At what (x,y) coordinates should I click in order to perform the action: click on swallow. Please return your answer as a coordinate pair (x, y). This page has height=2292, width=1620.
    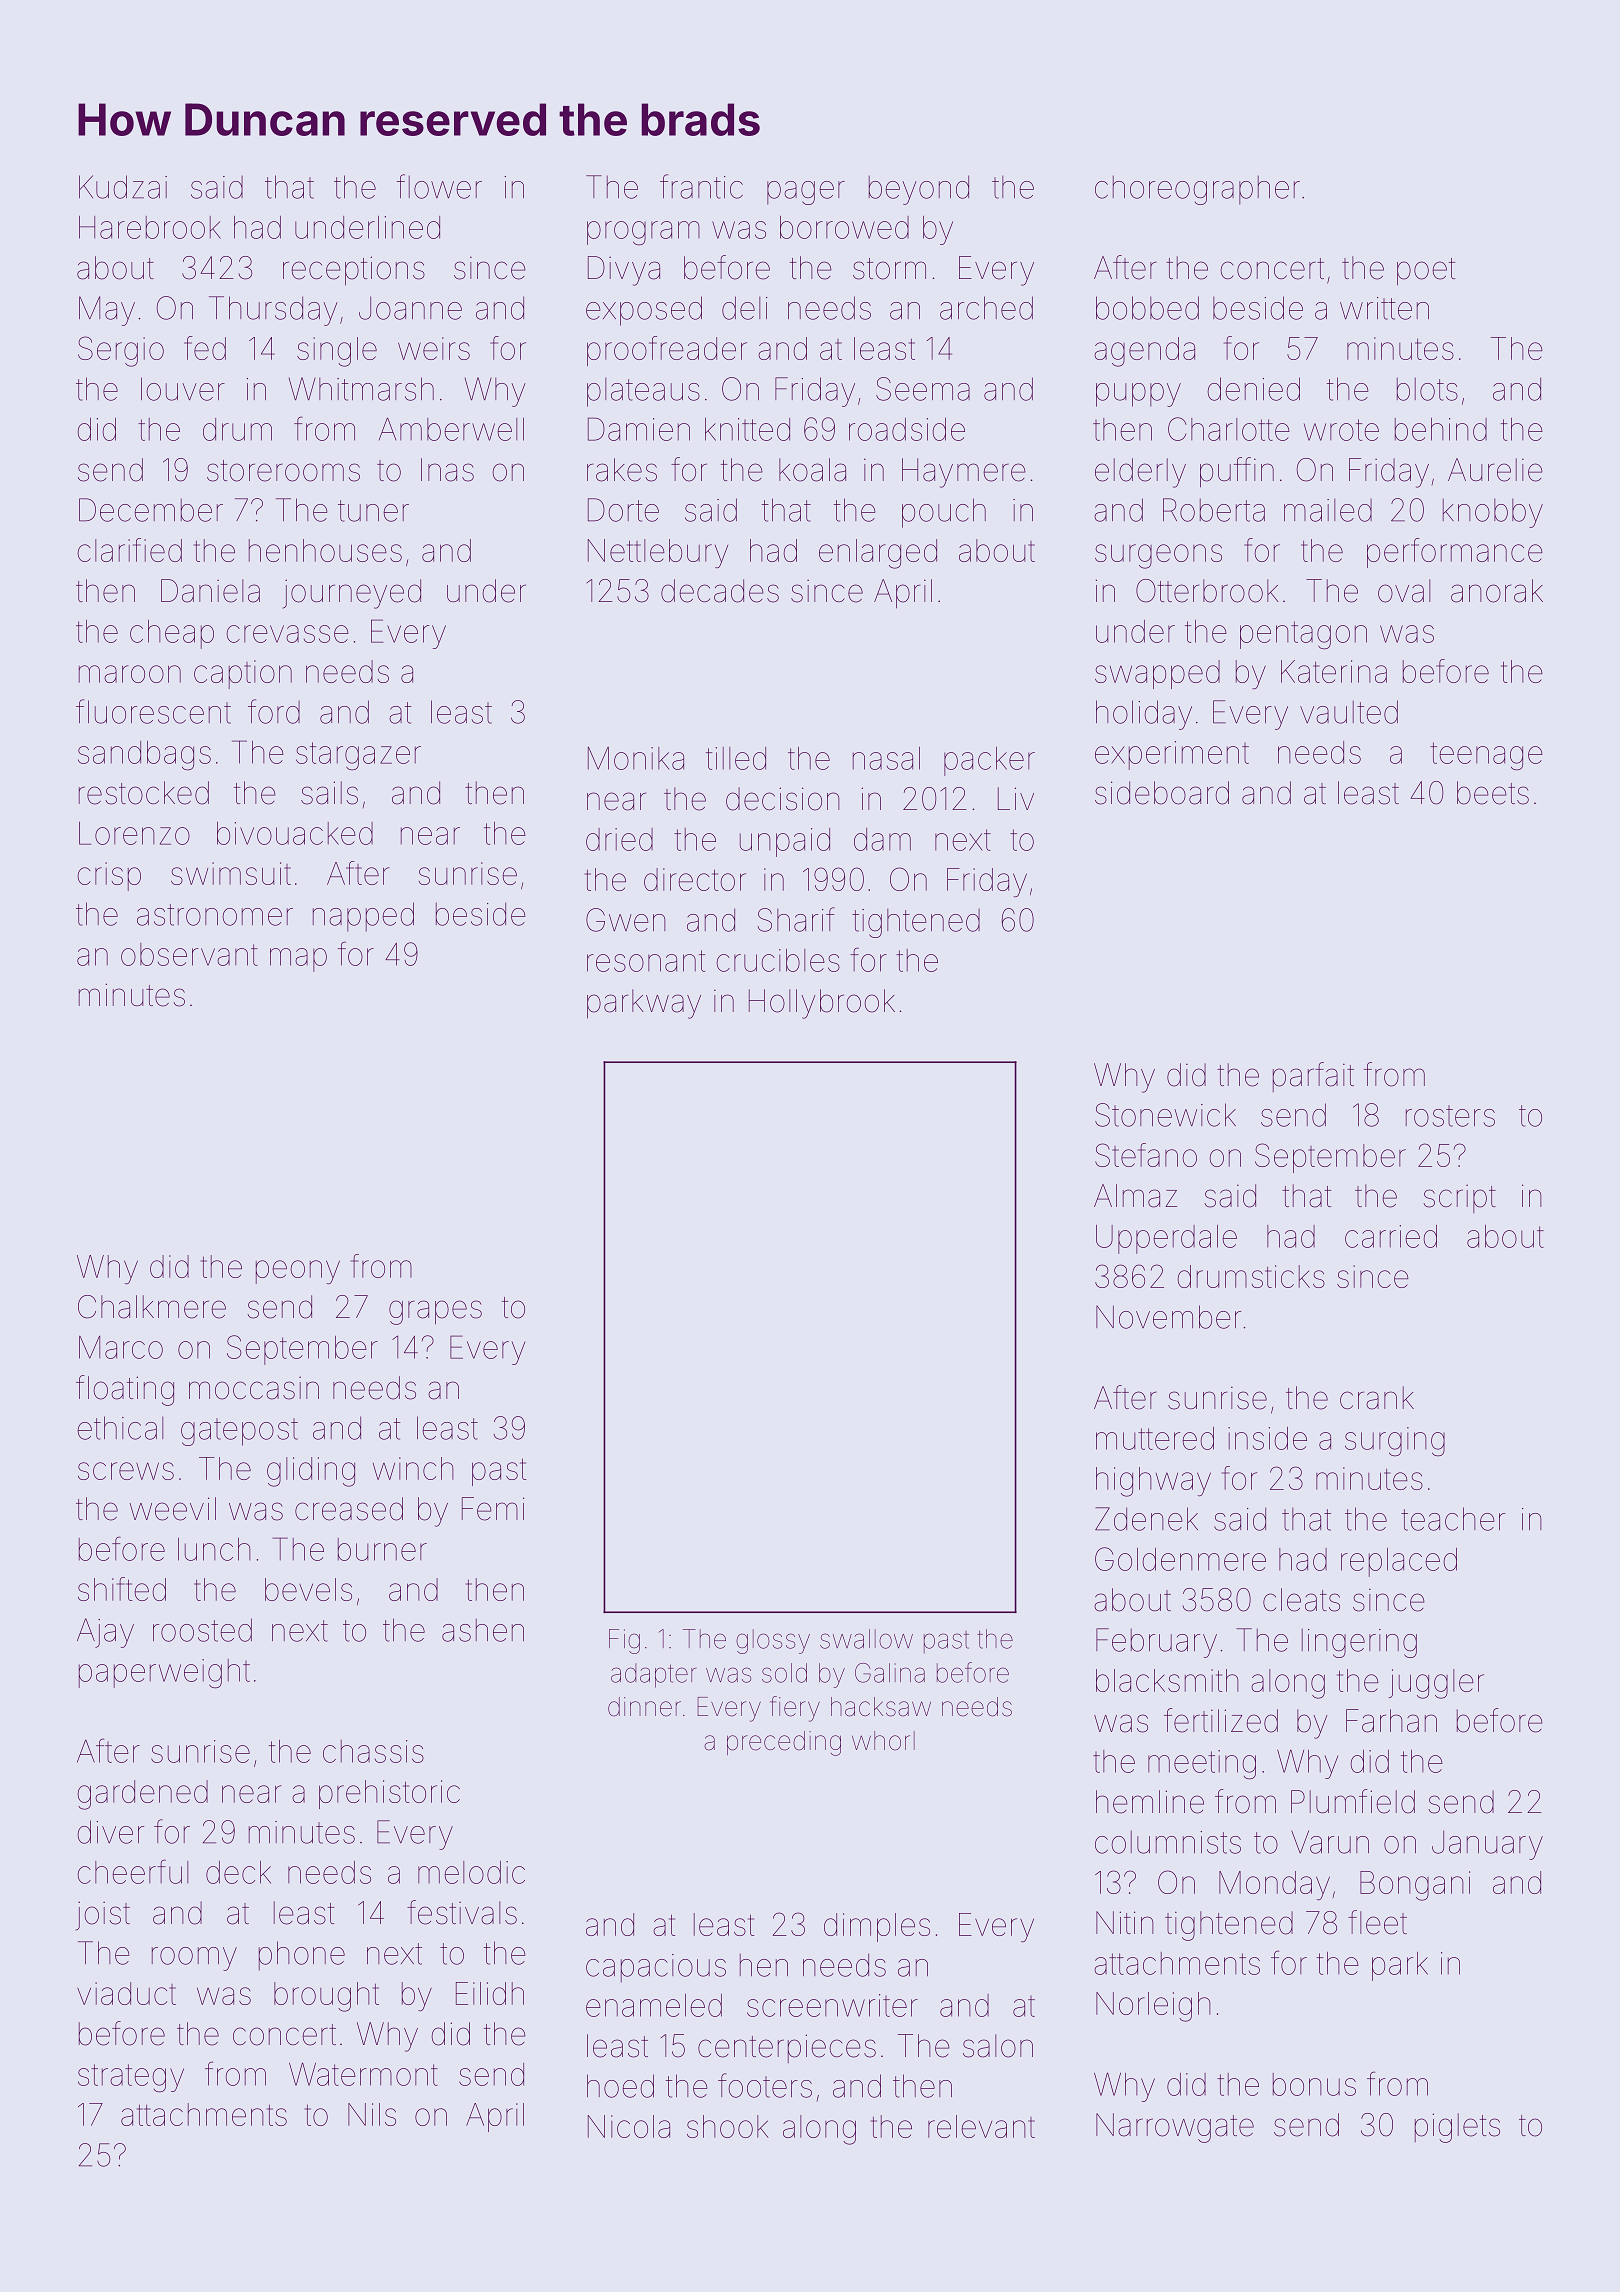
    Looking at the image, I should click on (866, 1639).
